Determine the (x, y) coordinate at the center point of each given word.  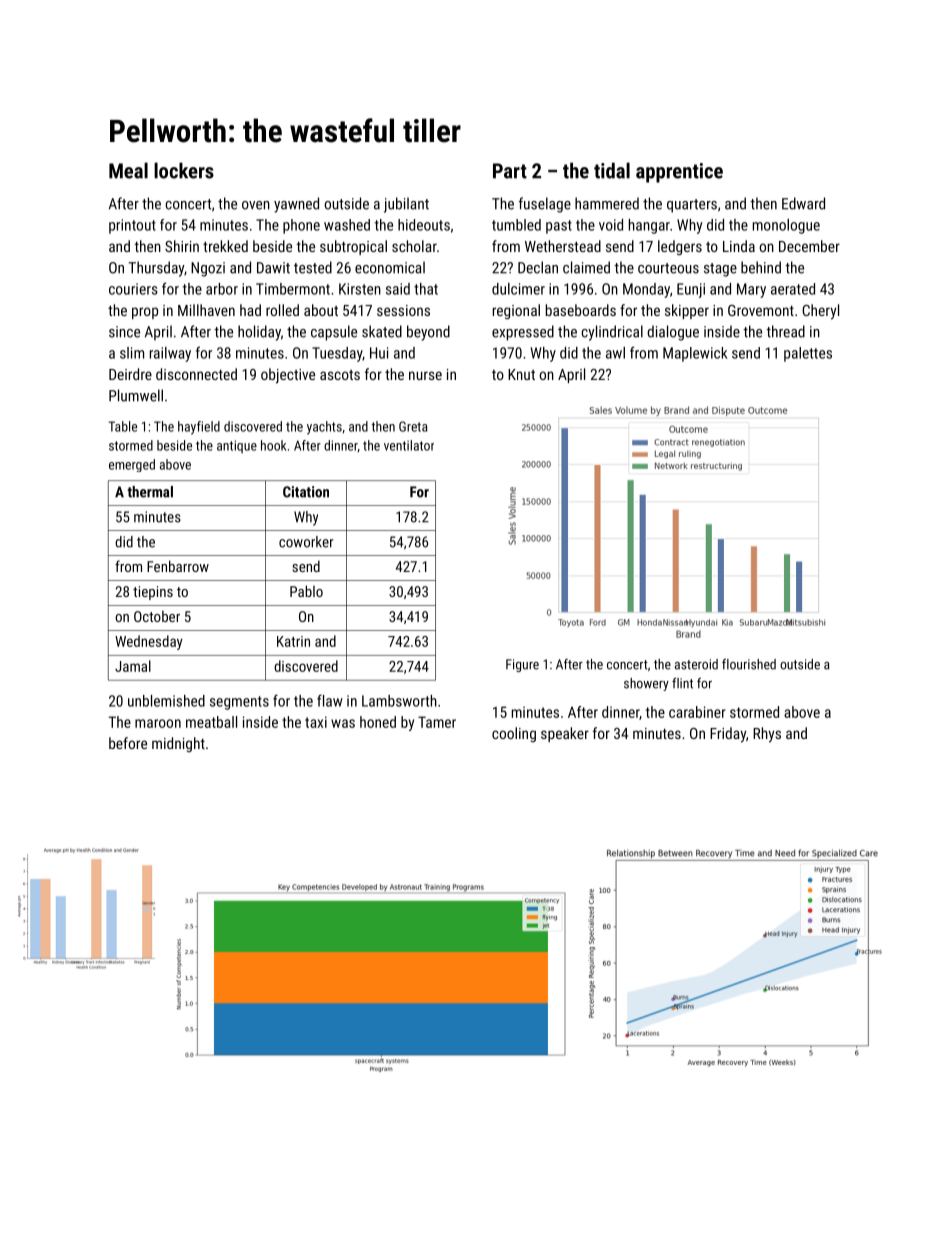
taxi (316, 722)
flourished (749, 664)
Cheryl (820, 312)
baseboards (581, 310)
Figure (522, 665)
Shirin (182, 246)
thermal (150, 492)
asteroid (696, 664)
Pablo (306, 591)
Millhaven (206, 310)
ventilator (409, 445)
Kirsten (360, 289)
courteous (668, 268)
